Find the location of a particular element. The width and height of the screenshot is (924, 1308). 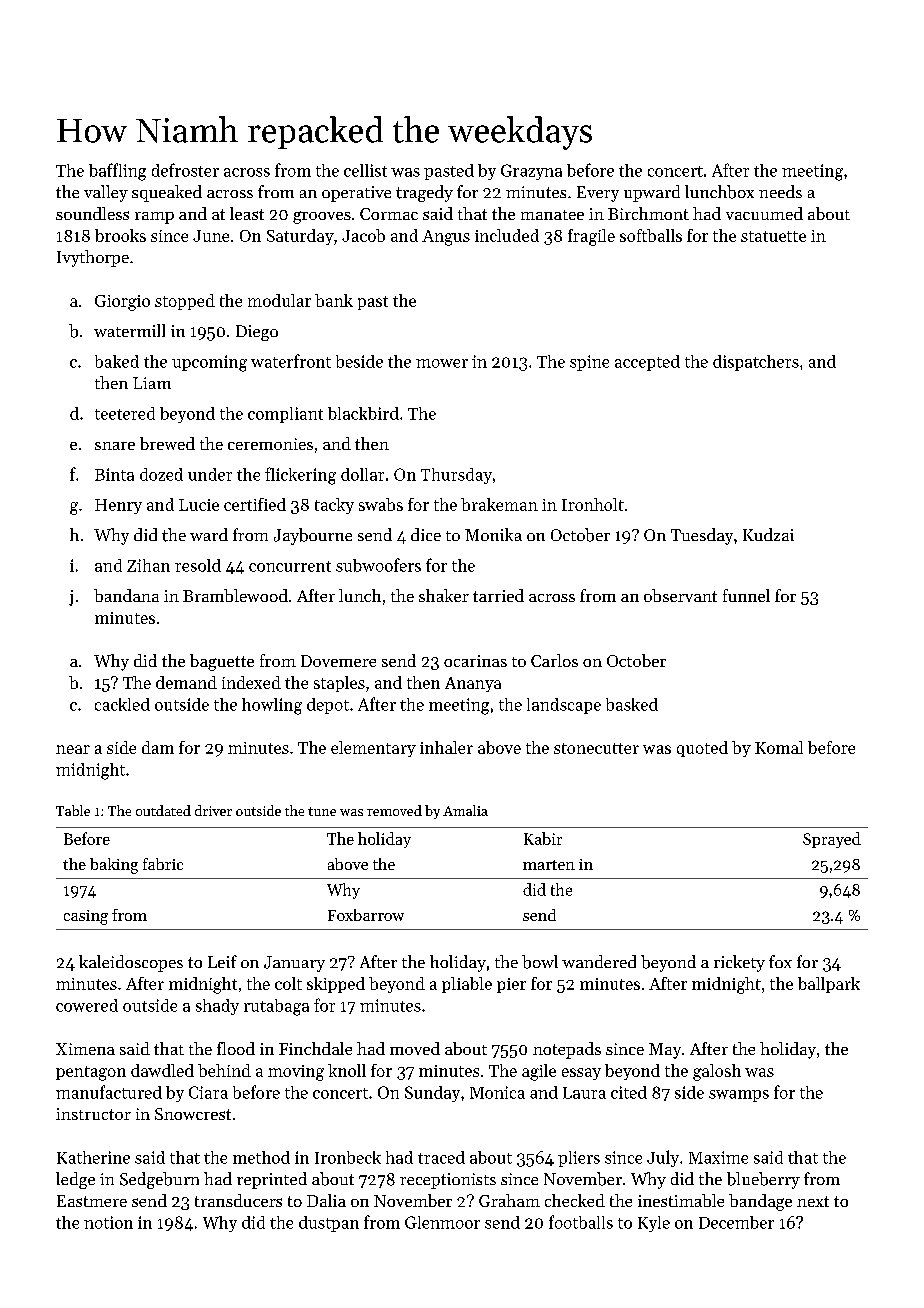

defroster is located at coordinates (185, 170).
